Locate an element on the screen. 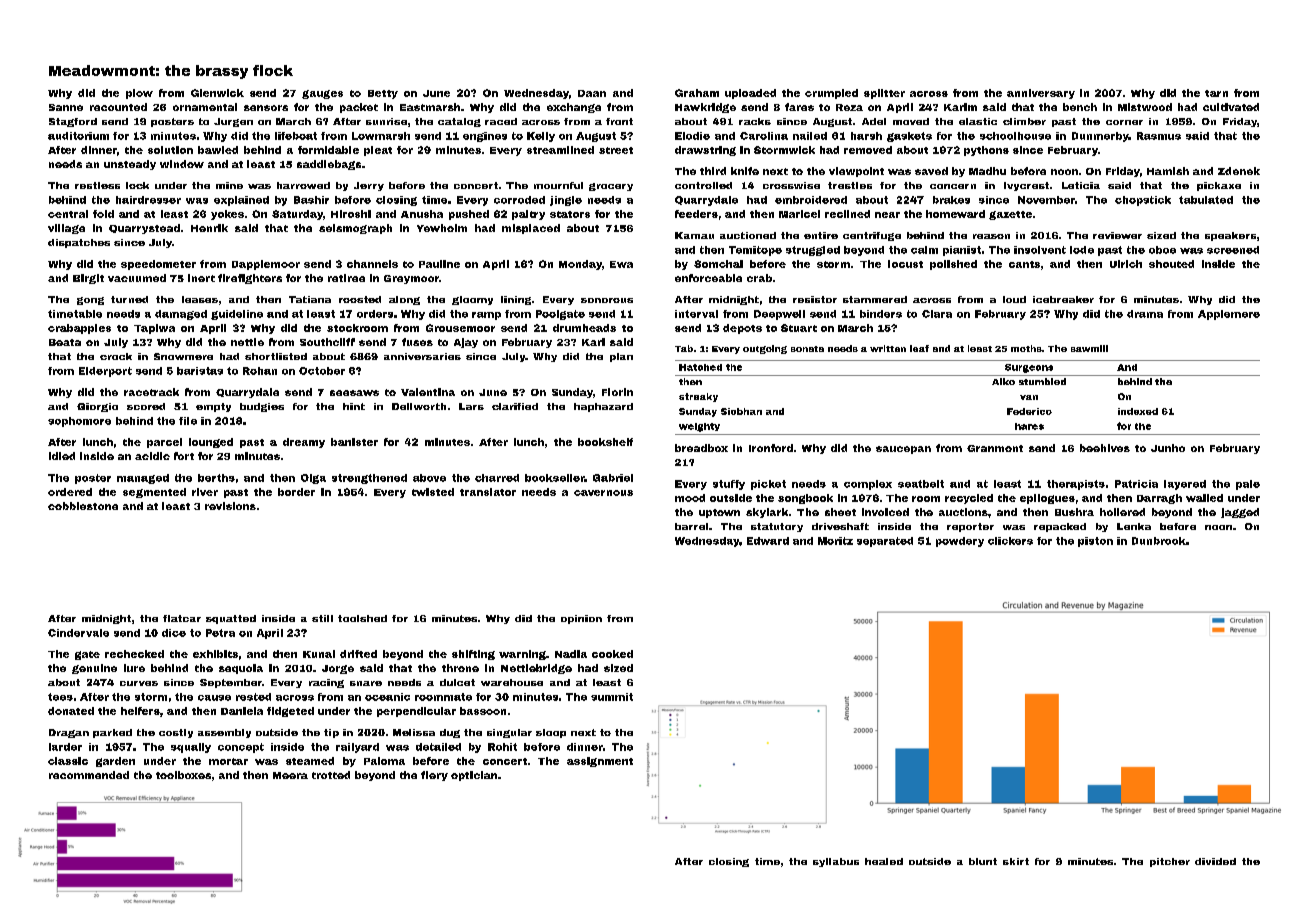 This screenshot has height=924, width=1308. tip is located at coordinates (331, 733).
